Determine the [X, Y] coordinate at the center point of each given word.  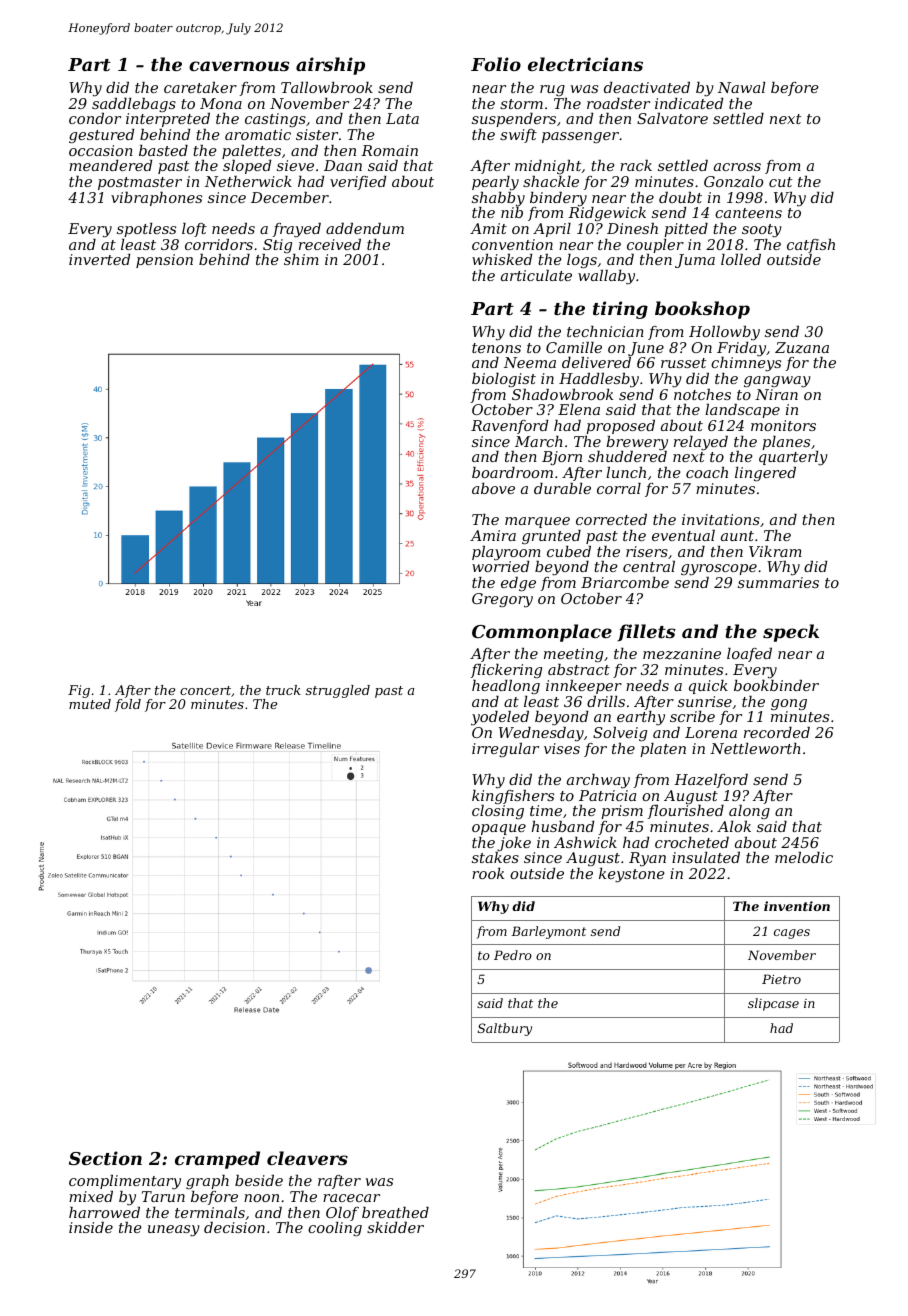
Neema [530, 362]
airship [330, 66]
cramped [217, 1160]
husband [563, 826]
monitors [783, 425]
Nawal [741, 87]
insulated [706, 857]
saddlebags [134, 105]
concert [205, 690]
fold [128, 705]
